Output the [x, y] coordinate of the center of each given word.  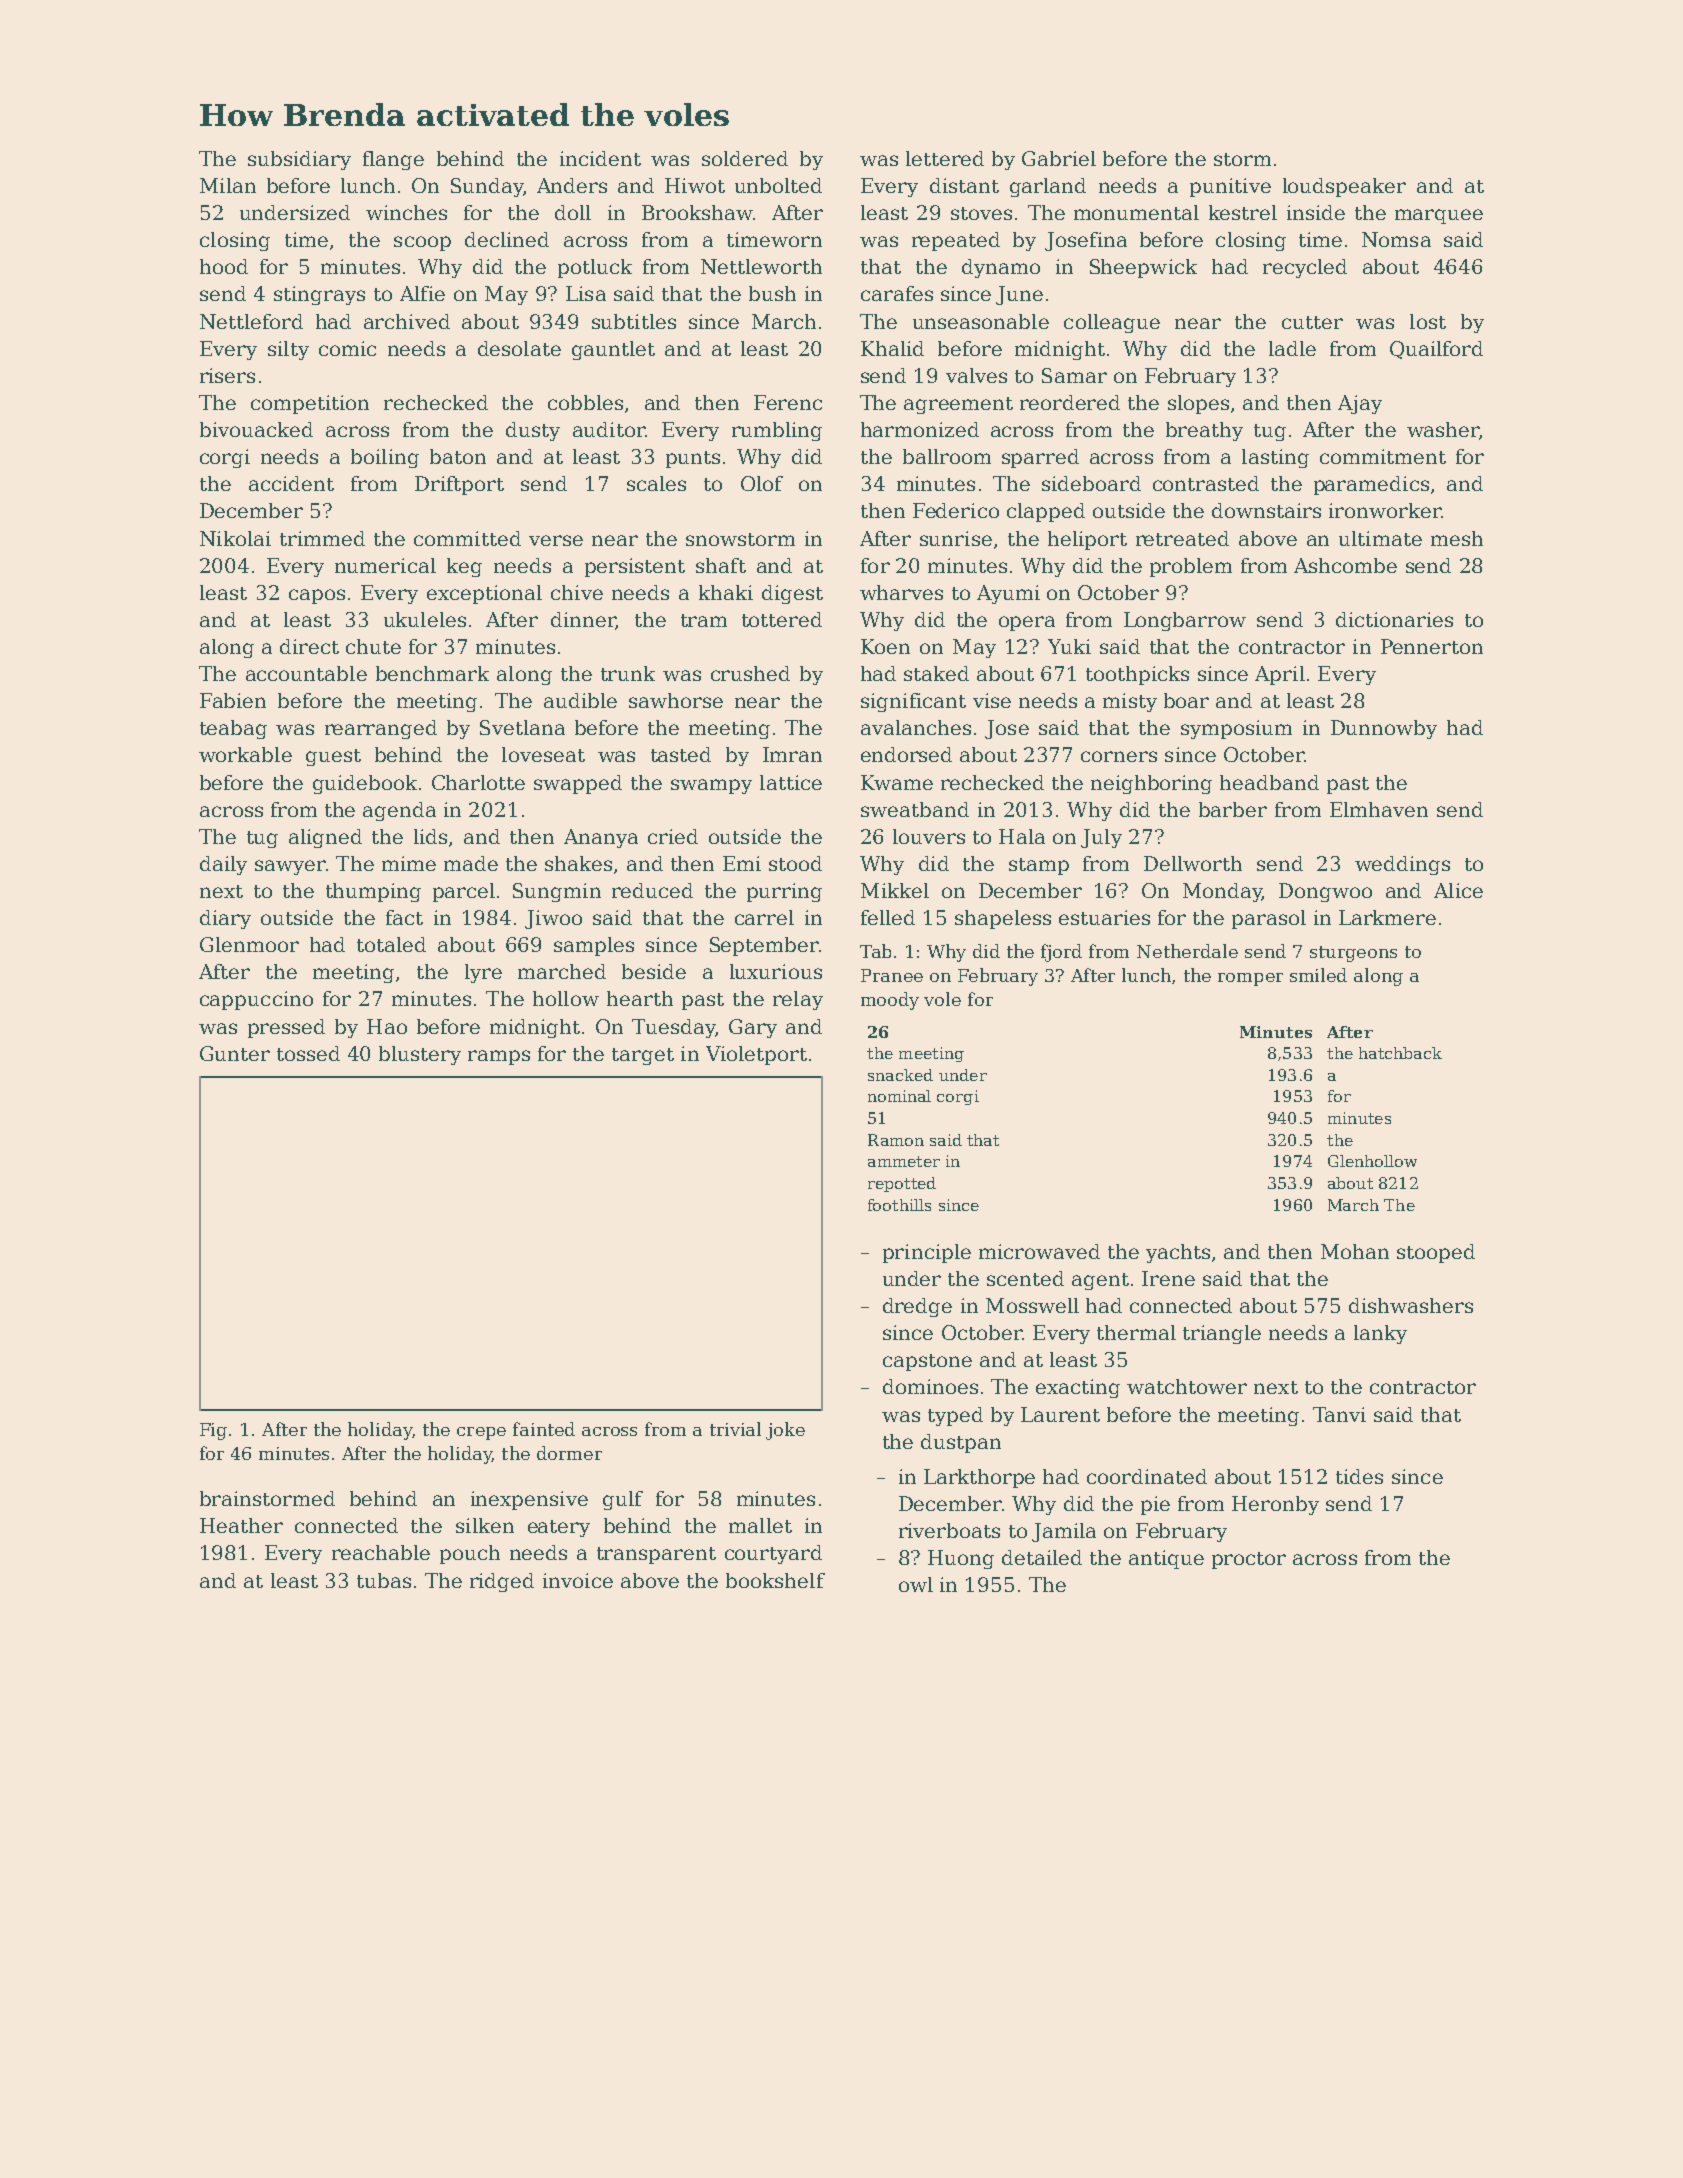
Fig [213, 1431]
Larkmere [1387, 917]
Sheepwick [1143, 268]
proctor [1249, 1560]
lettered [945, 158]
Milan [228, 185]
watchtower [1187, 1386]
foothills [899, 1205]
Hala [1022, 836]
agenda [399, 811]
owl [916, 1584]
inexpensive [529, 1500]
